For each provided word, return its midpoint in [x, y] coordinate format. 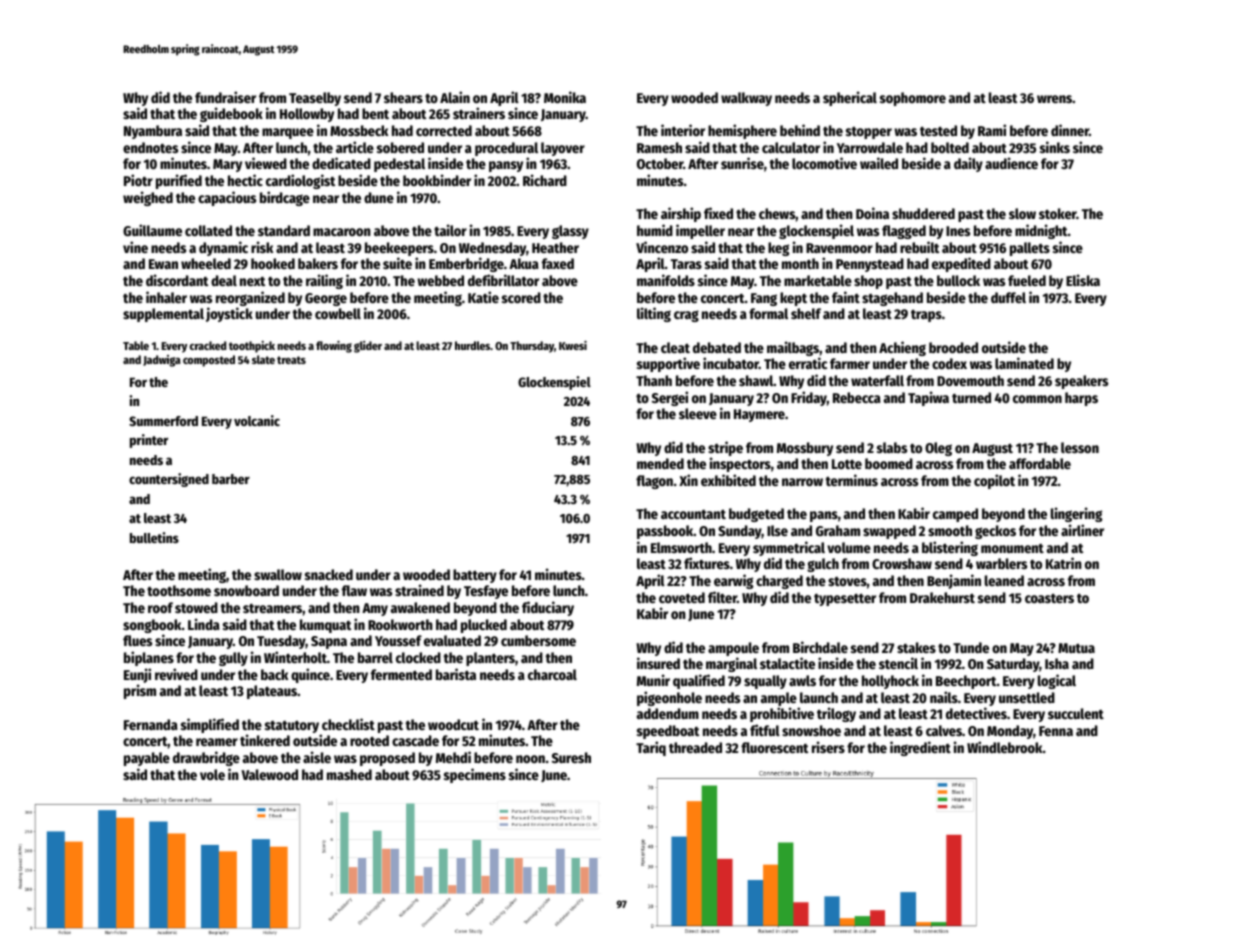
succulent [1076, 713]
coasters [1049, 598]
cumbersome [538, 640]
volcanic [257, 420]
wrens [1054, 99]
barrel [375, 657]
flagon [654, 482]
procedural [506, 149]
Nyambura [153, 132]
